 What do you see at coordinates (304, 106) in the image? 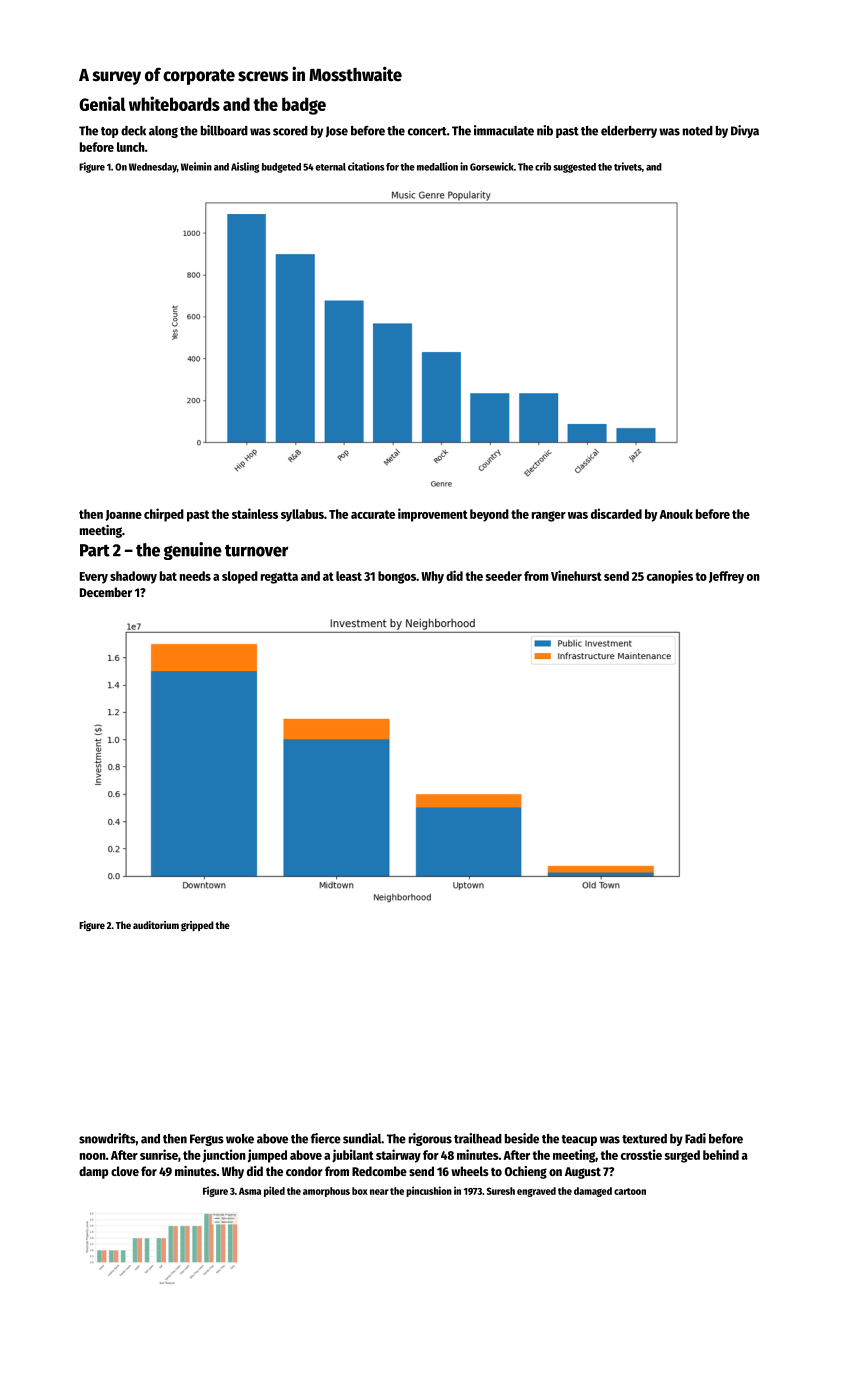
I see `badge` at bounding box center [304, 106].
